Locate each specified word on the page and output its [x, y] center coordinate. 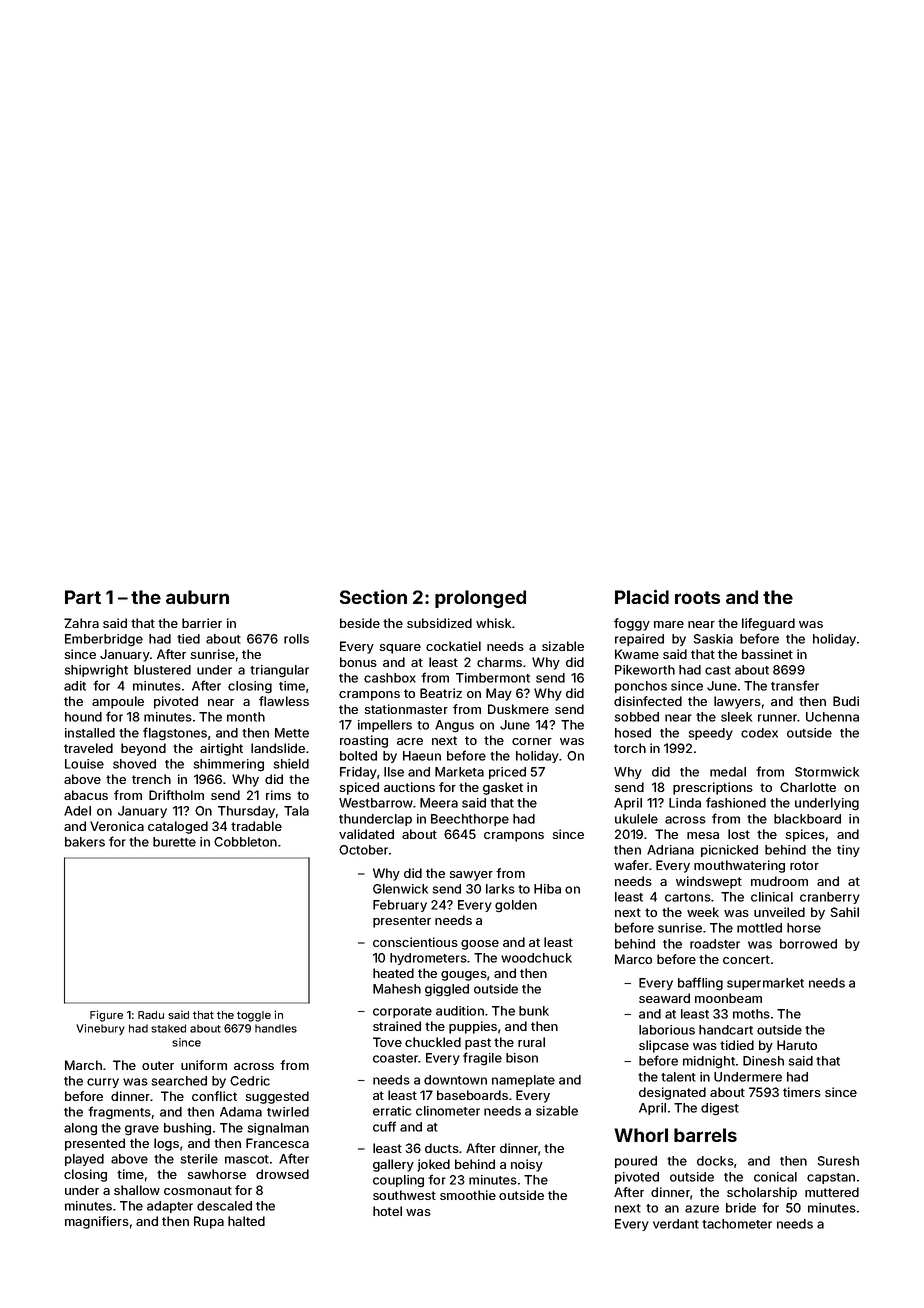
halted [246, 1221]
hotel [387, 1211]
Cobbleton [245, 842]
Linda [685, 803]
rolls [296, 639]
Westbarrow [376, 803]
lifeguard [768, 624]
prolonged [480, 599]
